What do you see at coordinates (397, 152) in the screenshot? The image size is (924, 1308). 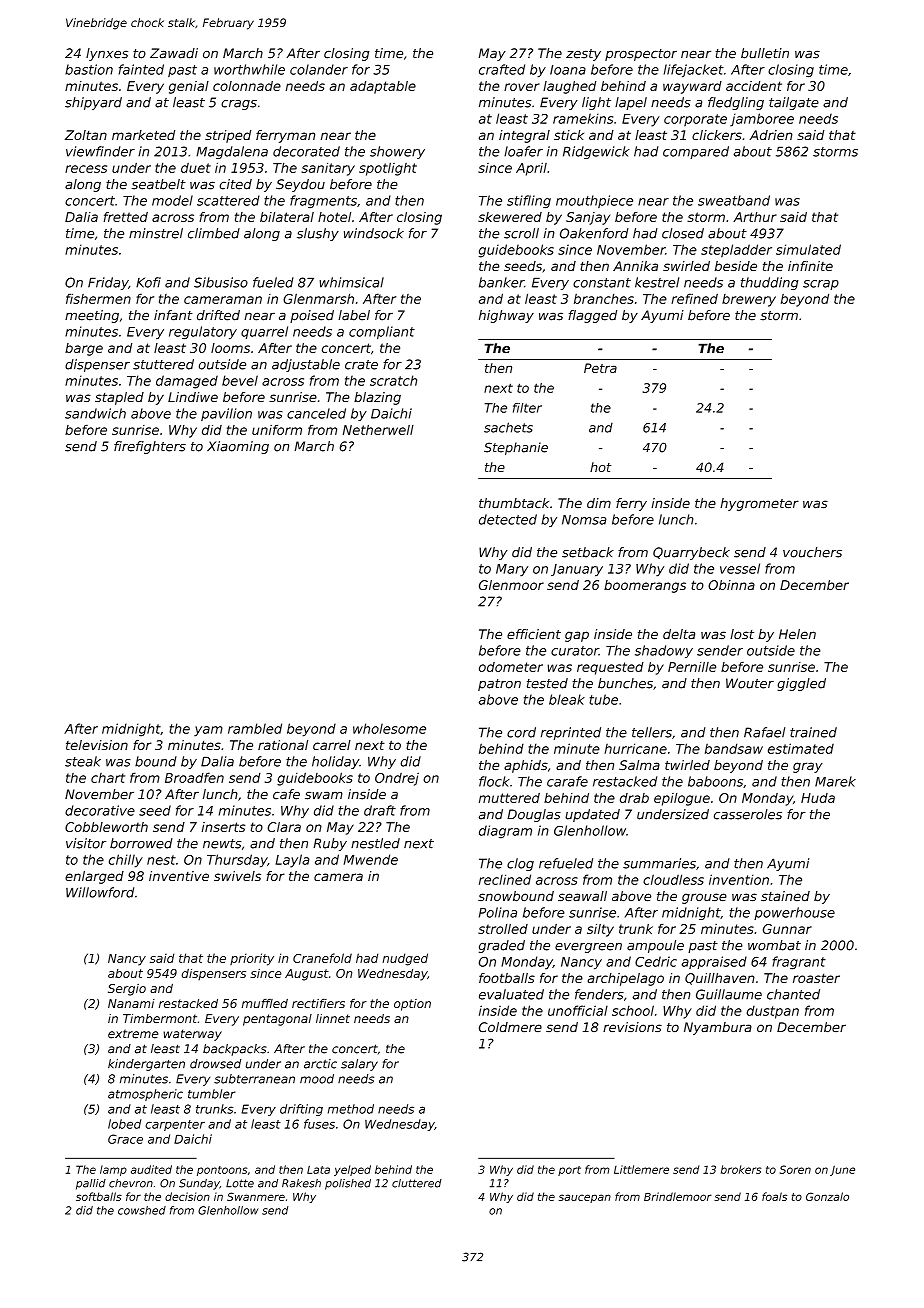 I see `showery` at bounding box center [397, 152].
